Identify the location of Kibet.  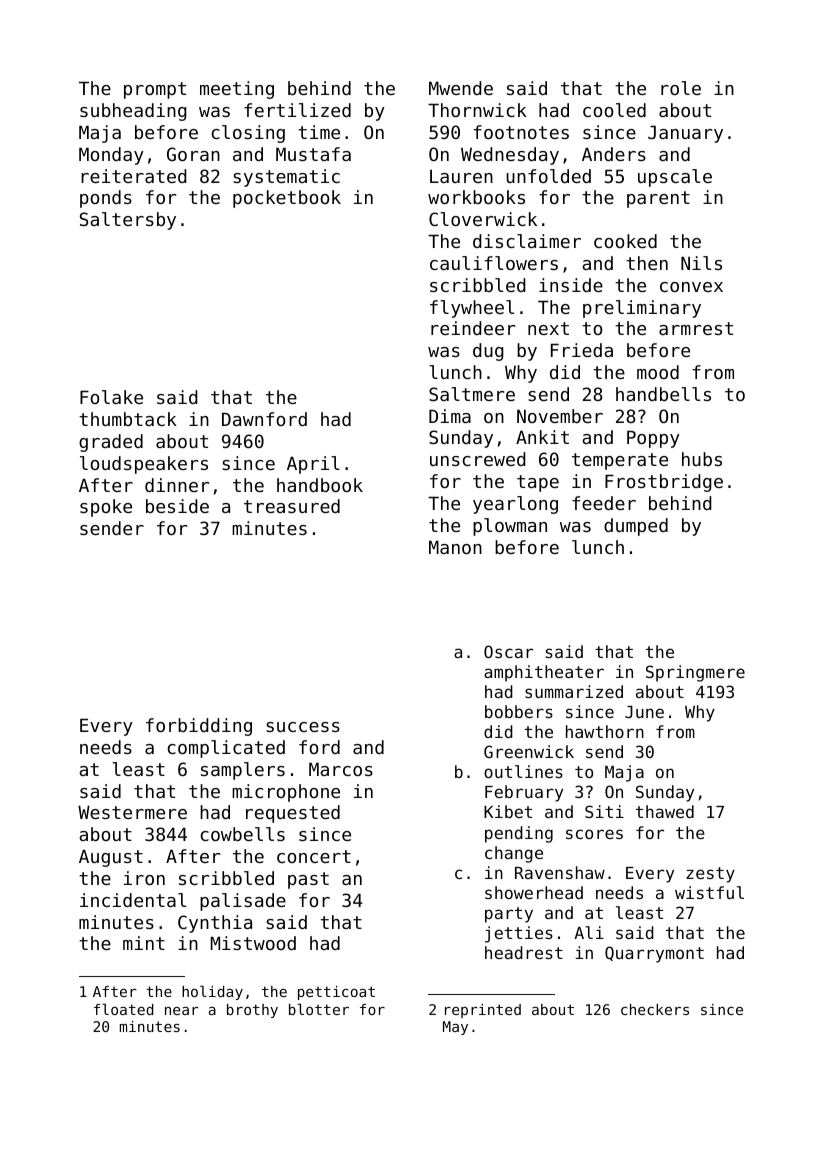
(508, 811).
